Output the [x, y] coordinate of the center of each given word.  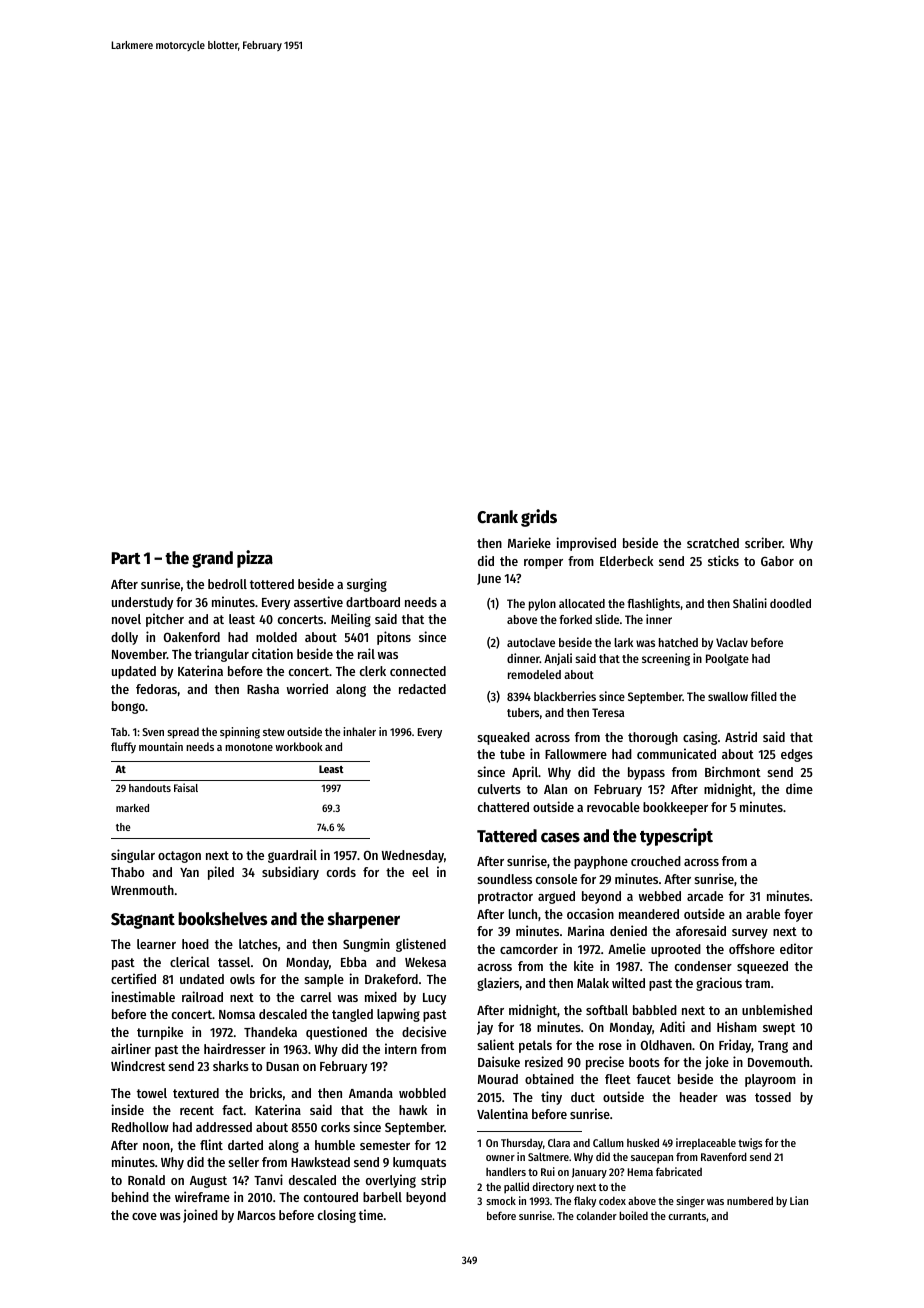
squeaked [504, 738]
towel [152, 1093]
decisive [424, 1031]
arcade [705, 896]
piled [221, 873]
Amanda [371, 1093]
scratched [713, 543]
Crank [497, 517]
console [556, 879]
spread [183, 733]
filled [764, 696]
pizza [255, 559]
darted [245, 1145]
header [699, 1097]
